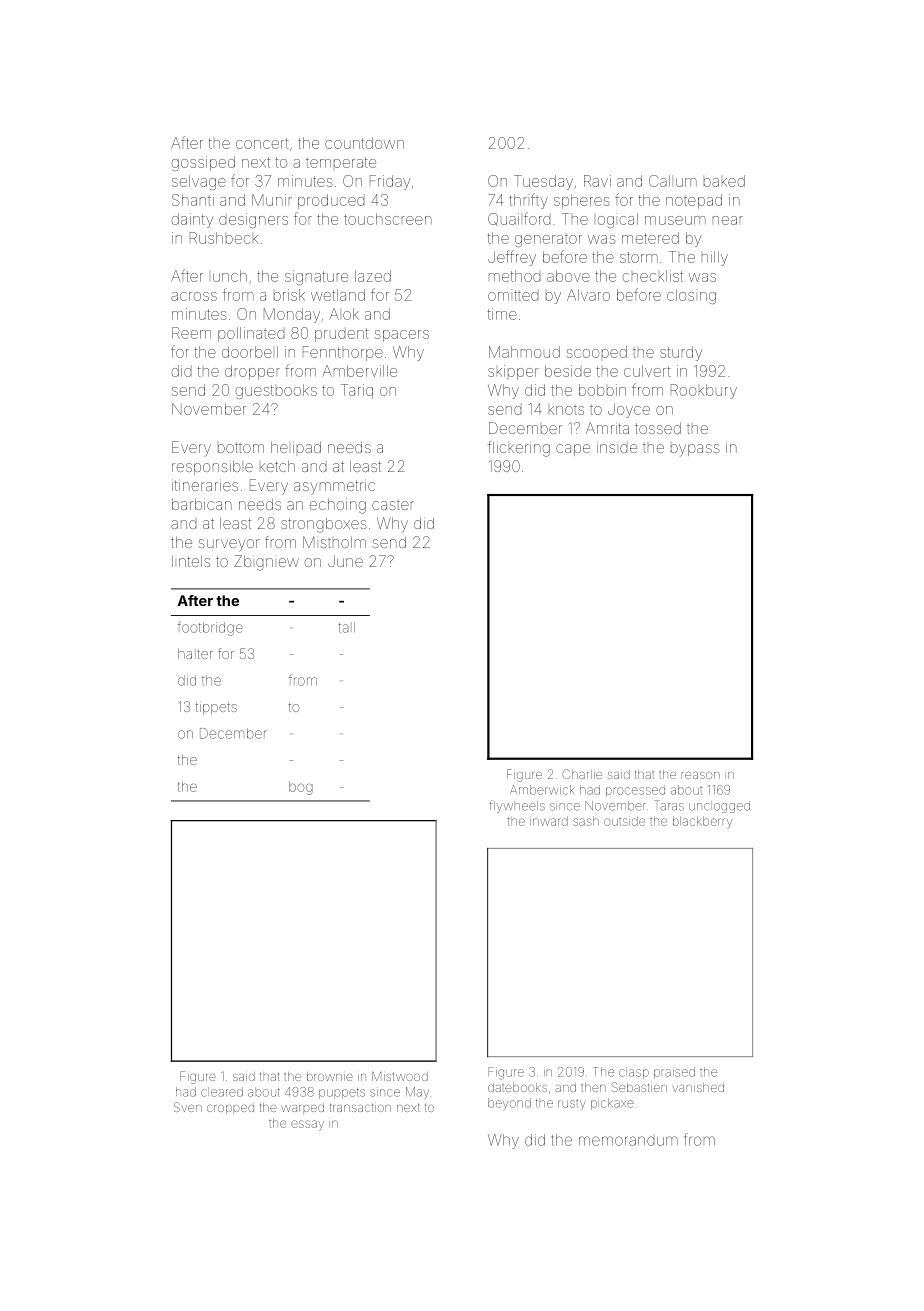 Image resolution: width=924 pixels, height=1311 pixels. Describe the element at coordinates (195, 654) in the screenshot. I see `halter` at that location.
